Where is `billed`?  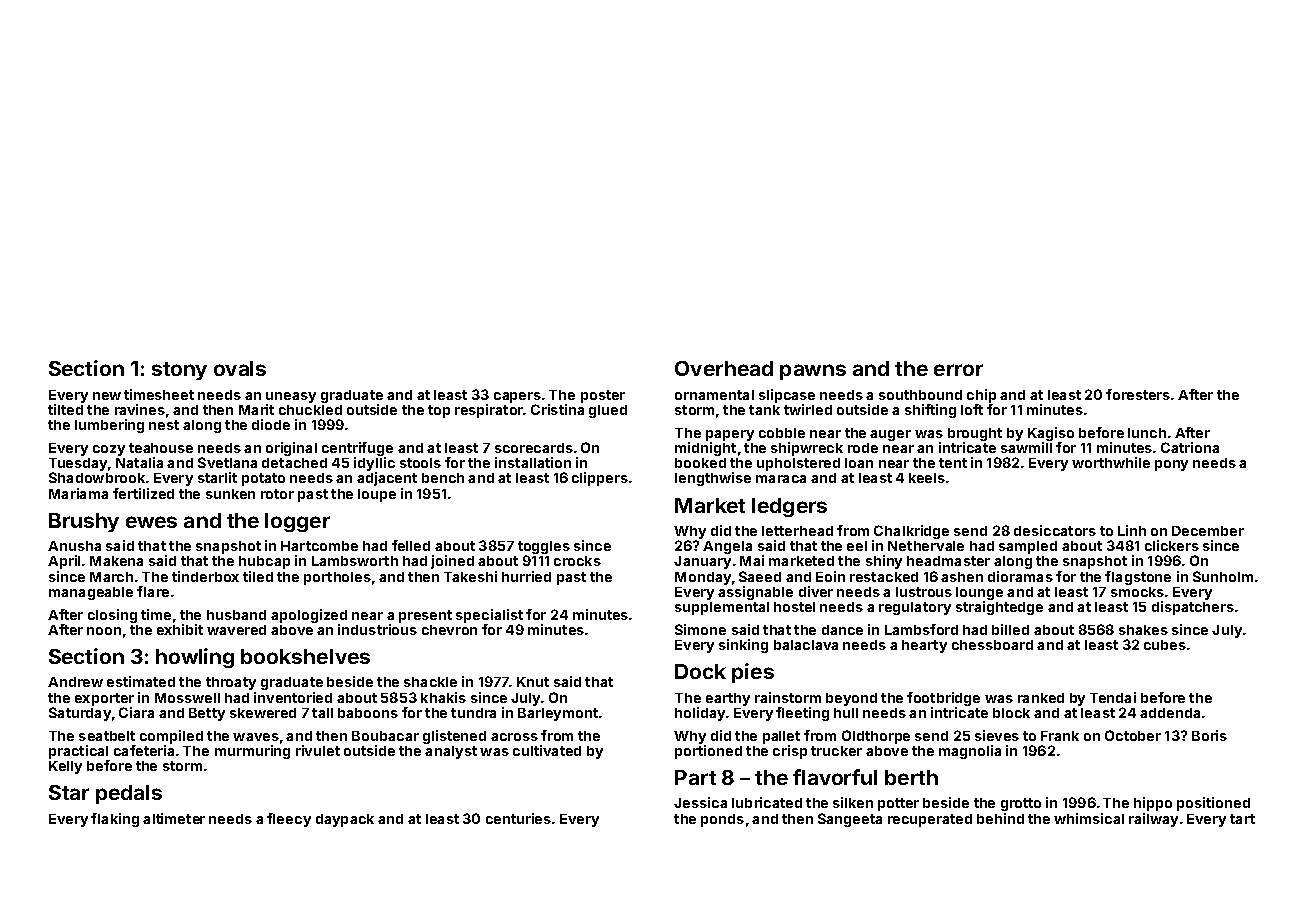 billed is located at coordinates (1010, 629).
